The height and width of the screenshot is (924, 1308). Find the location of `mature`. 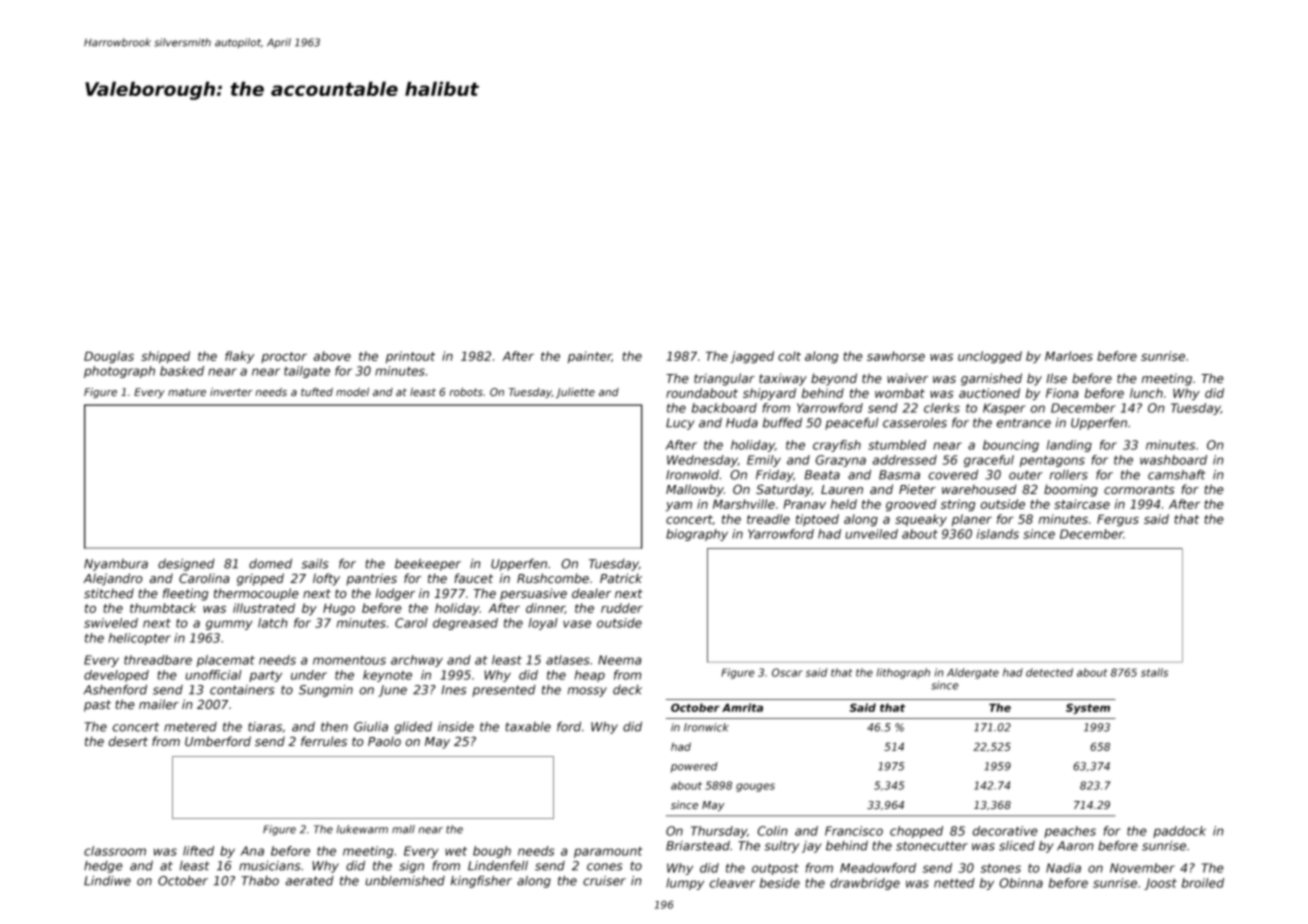

mature is located at coordinates (187, 392).
